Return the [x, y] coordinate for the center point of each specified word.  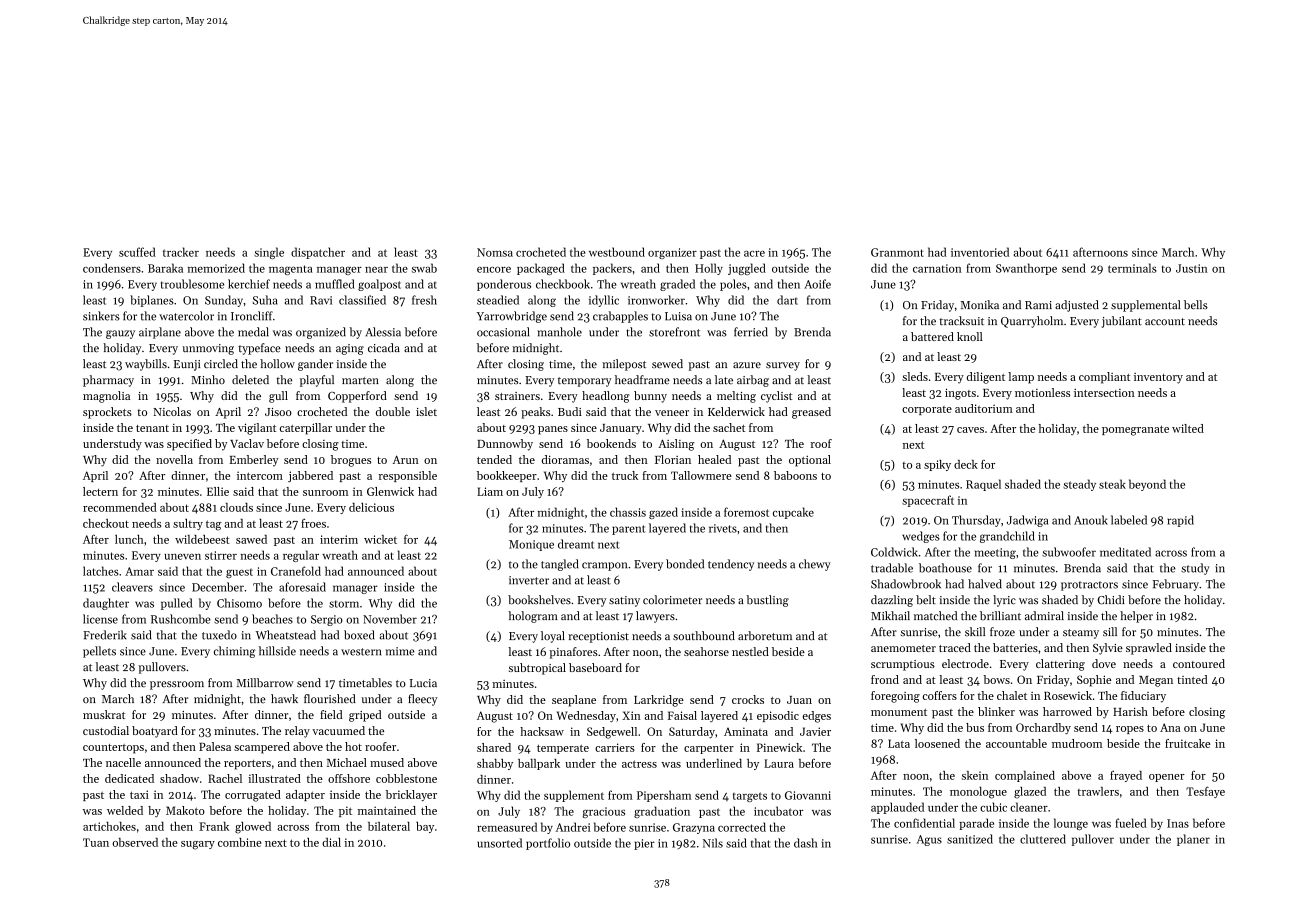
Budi [570, 411]
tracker [181, 252]
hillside [277, 651]
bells [1196, 305]
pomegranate [1135, 430]
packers [612, 269]
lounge [1071, 824]
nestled [750, 651]
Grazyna [694, 828]
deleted [250, 380]
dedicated [129, 778]
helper [1136, 617]
